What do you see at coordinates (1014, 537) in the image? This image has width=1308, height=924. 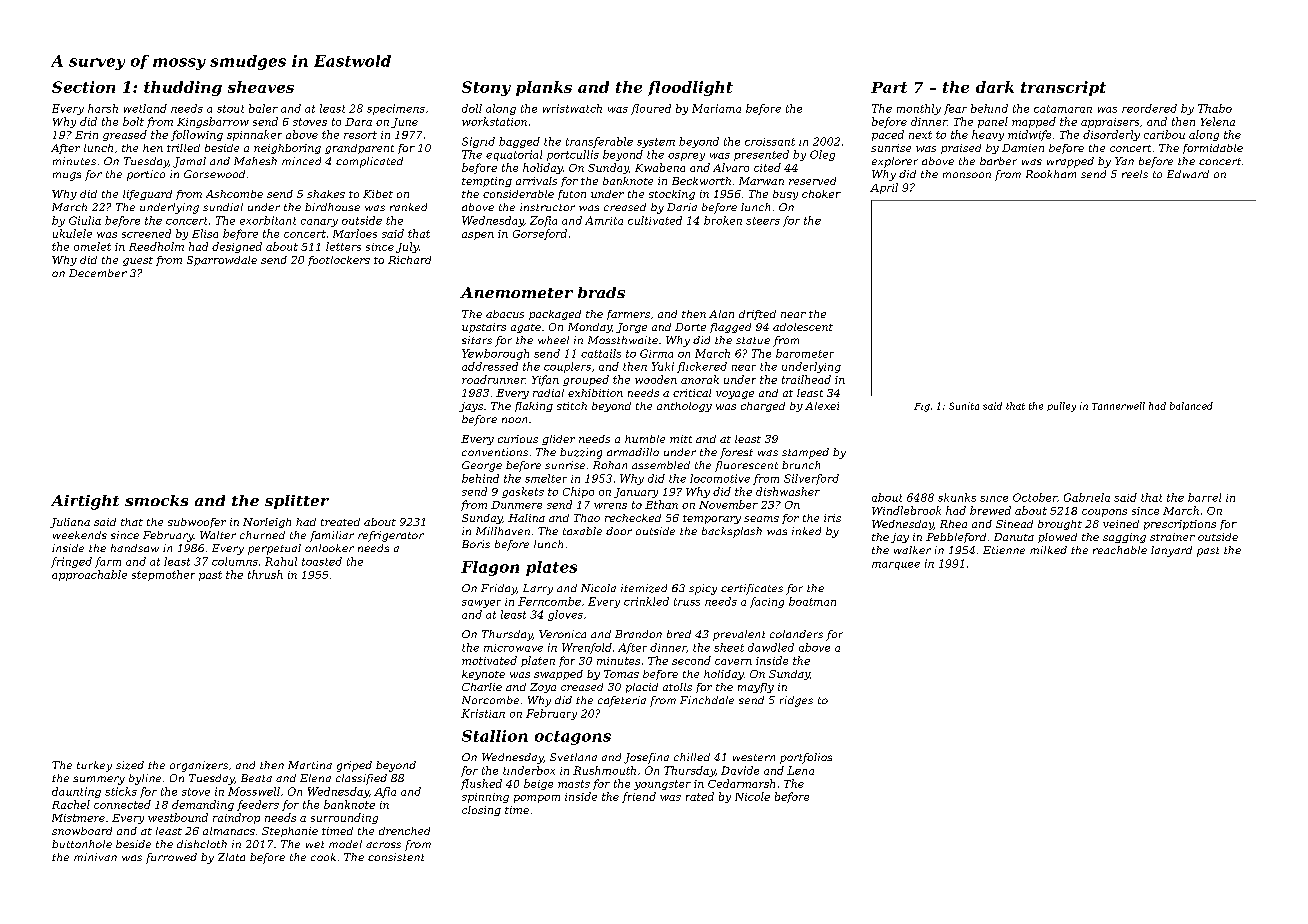 I see `Danuta` at bounding box center [1014, 537].
